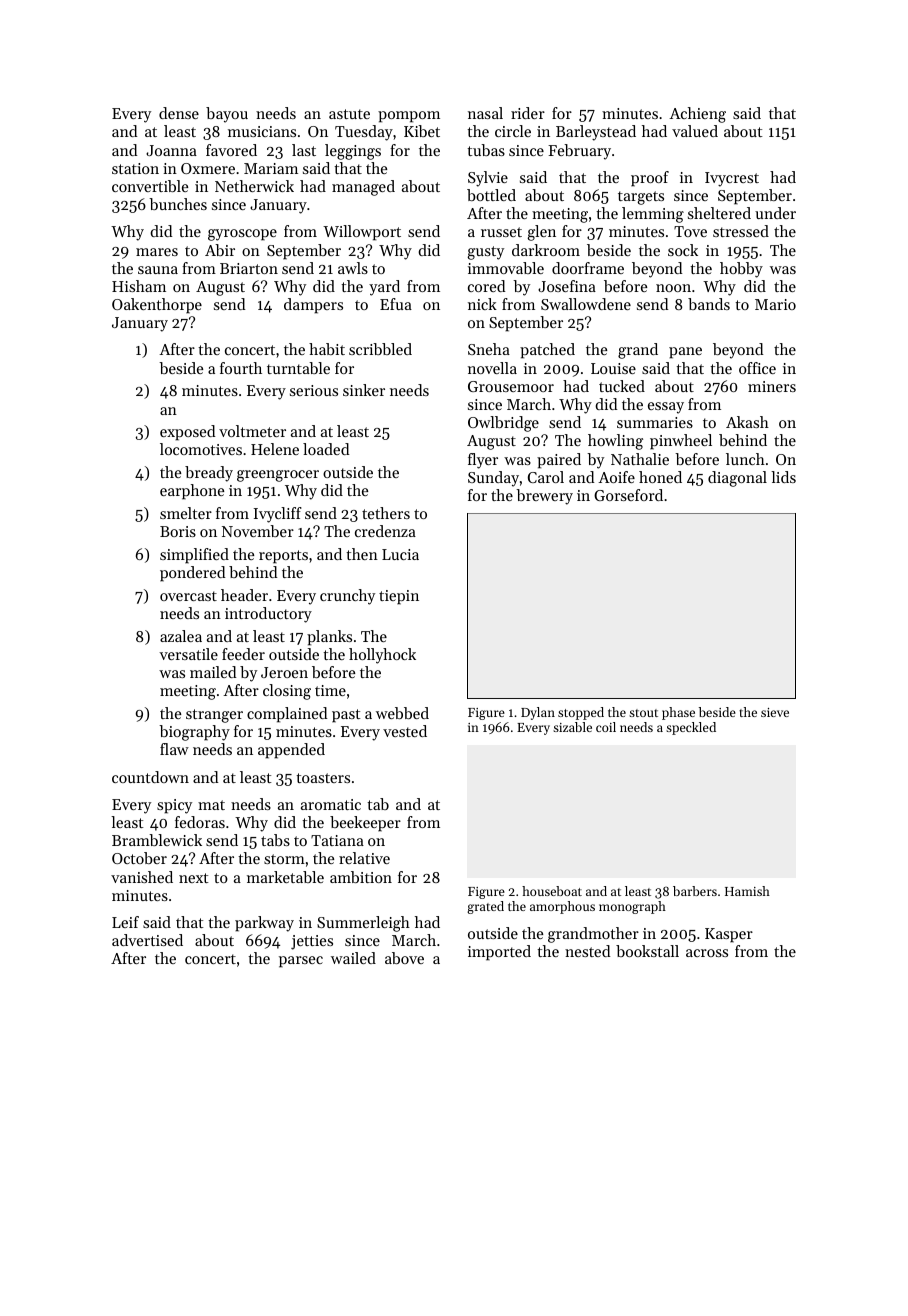 This page has width=908, height=1316. I want to click on Netherwick, so click(254, 186).
